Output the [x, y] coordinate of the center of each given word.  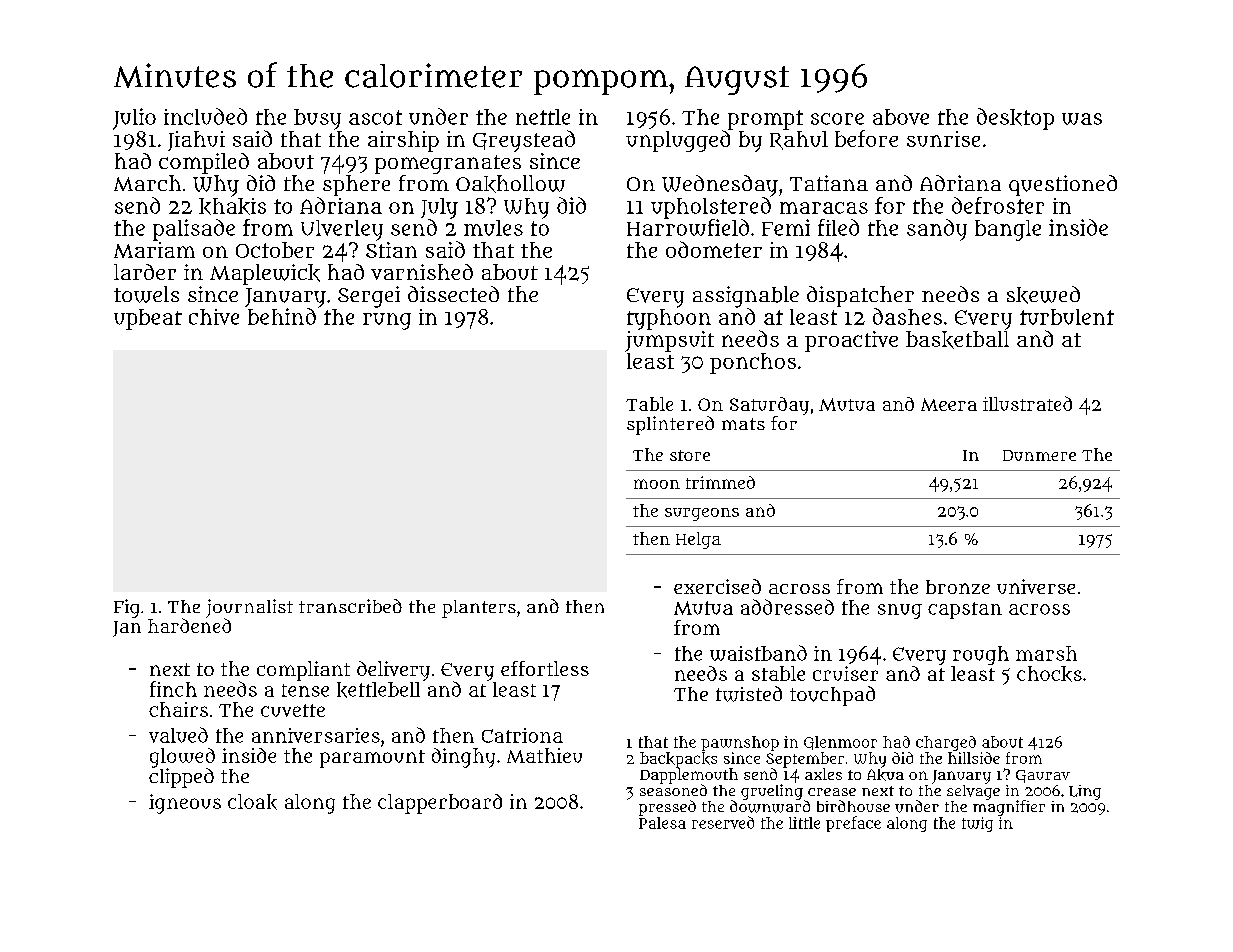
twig [977, 824]
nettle [543, 117]
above [901, 117]
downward [770, 806]
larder [145, 272]
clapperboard [440, 804]
